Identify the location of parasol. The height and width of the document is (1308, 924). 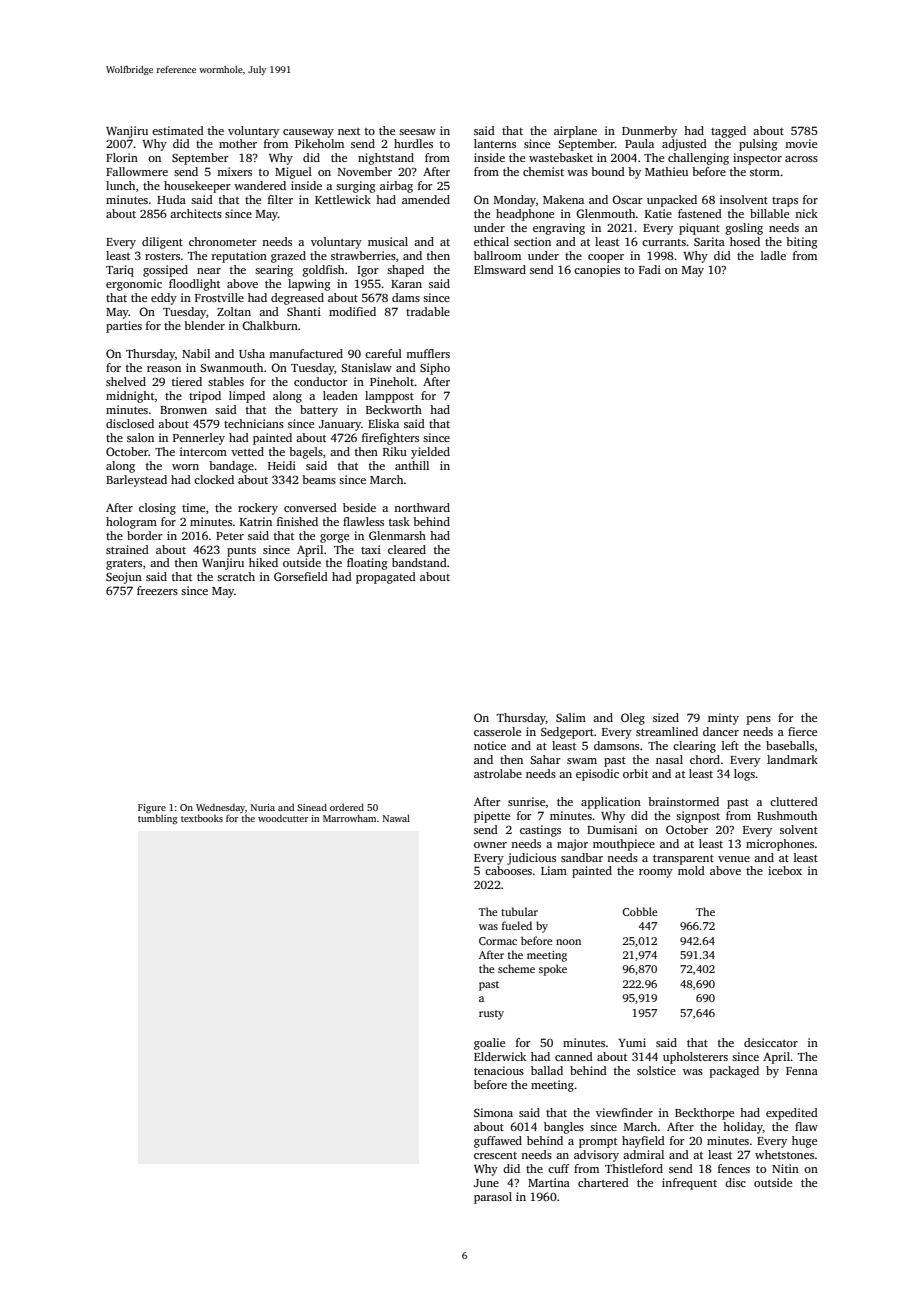
(493, 1198).
